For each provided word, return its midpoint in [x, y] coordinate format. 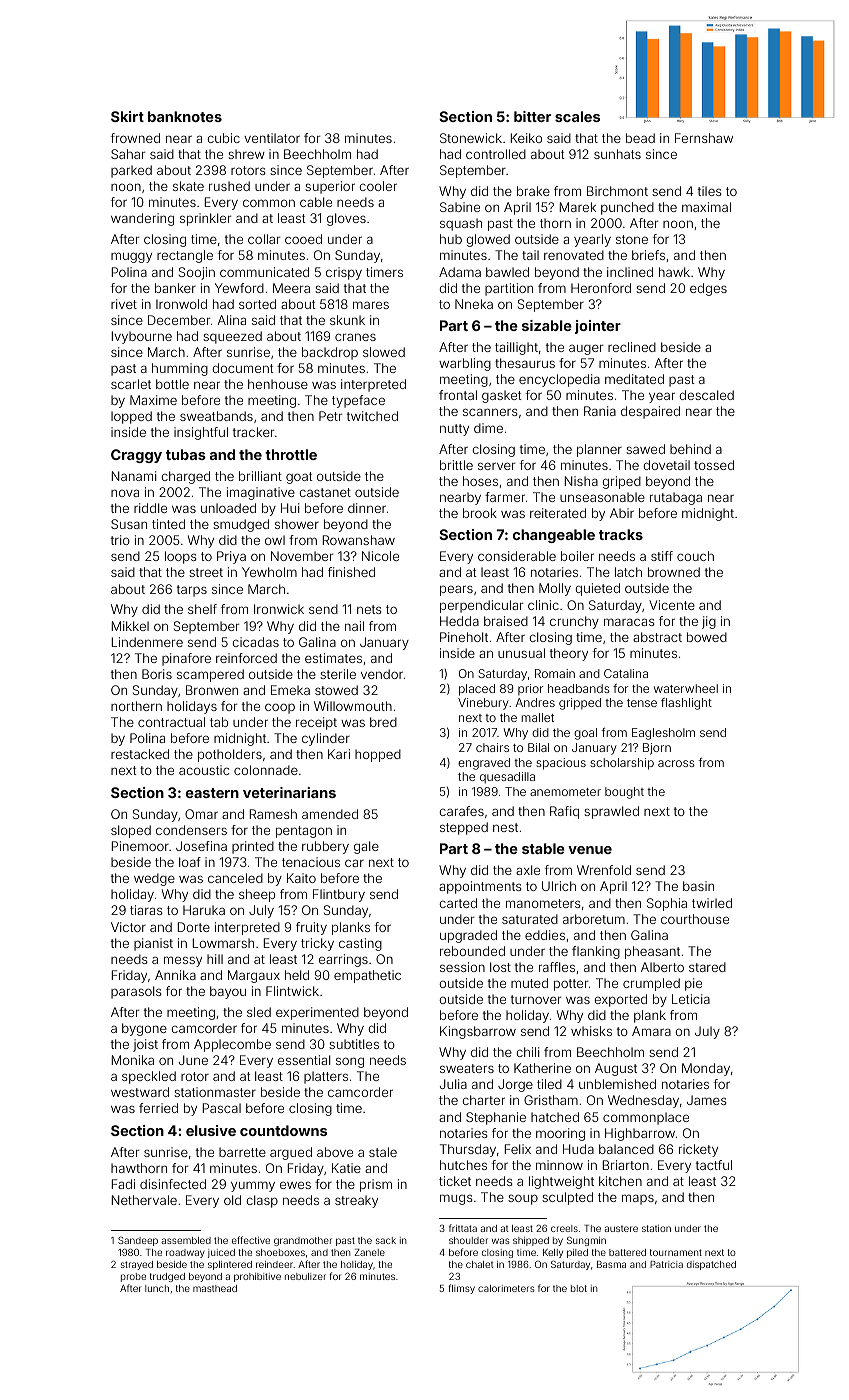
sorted [257, 304]
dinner [367, 508]
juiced [221, 1253]
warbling [465, 364]
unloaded [228, 508]
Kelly [553, 1253]
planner [599, 450]
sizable [547, 325]
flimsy [461, 1289]
